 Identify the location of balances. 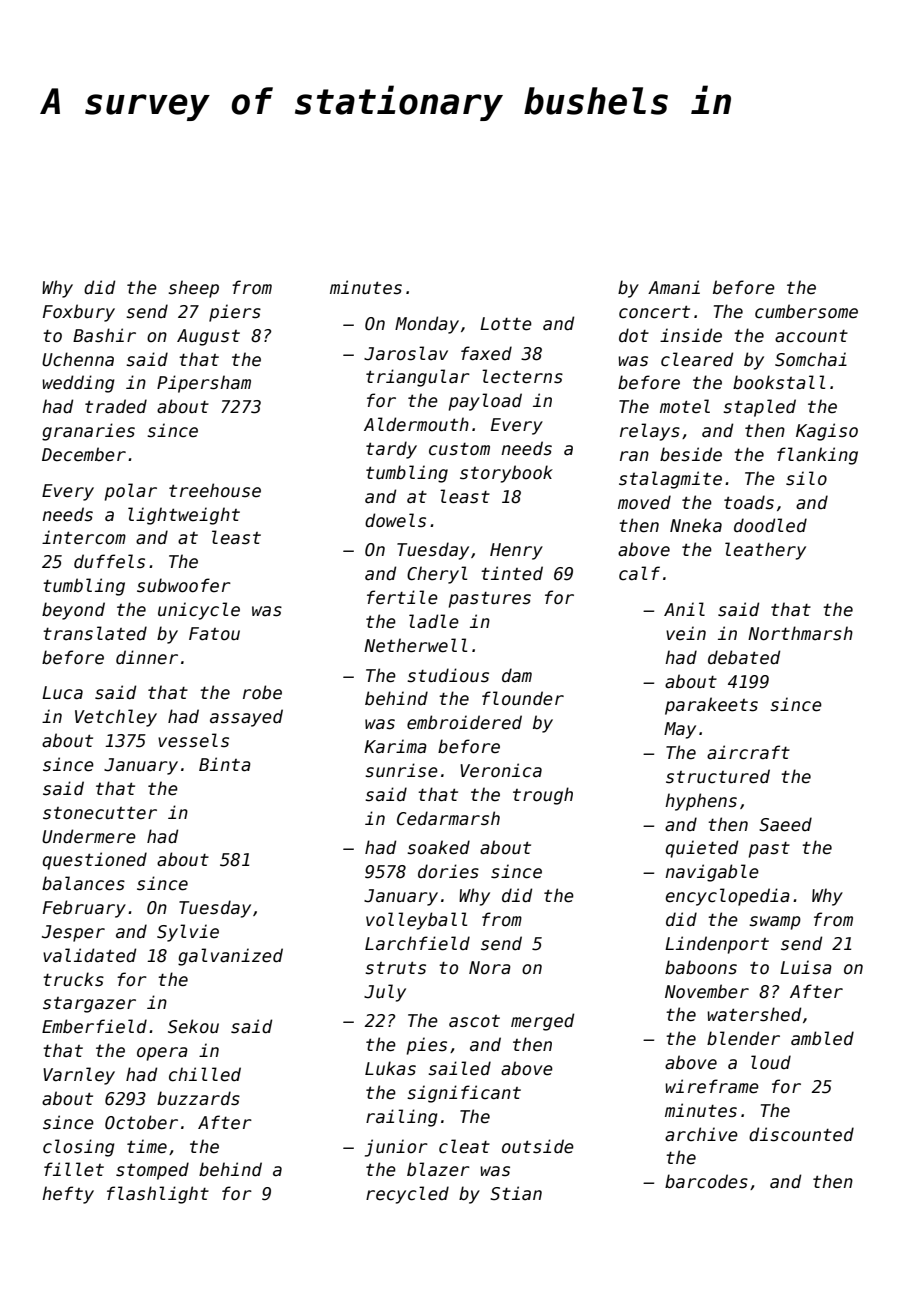
(83, 883).
